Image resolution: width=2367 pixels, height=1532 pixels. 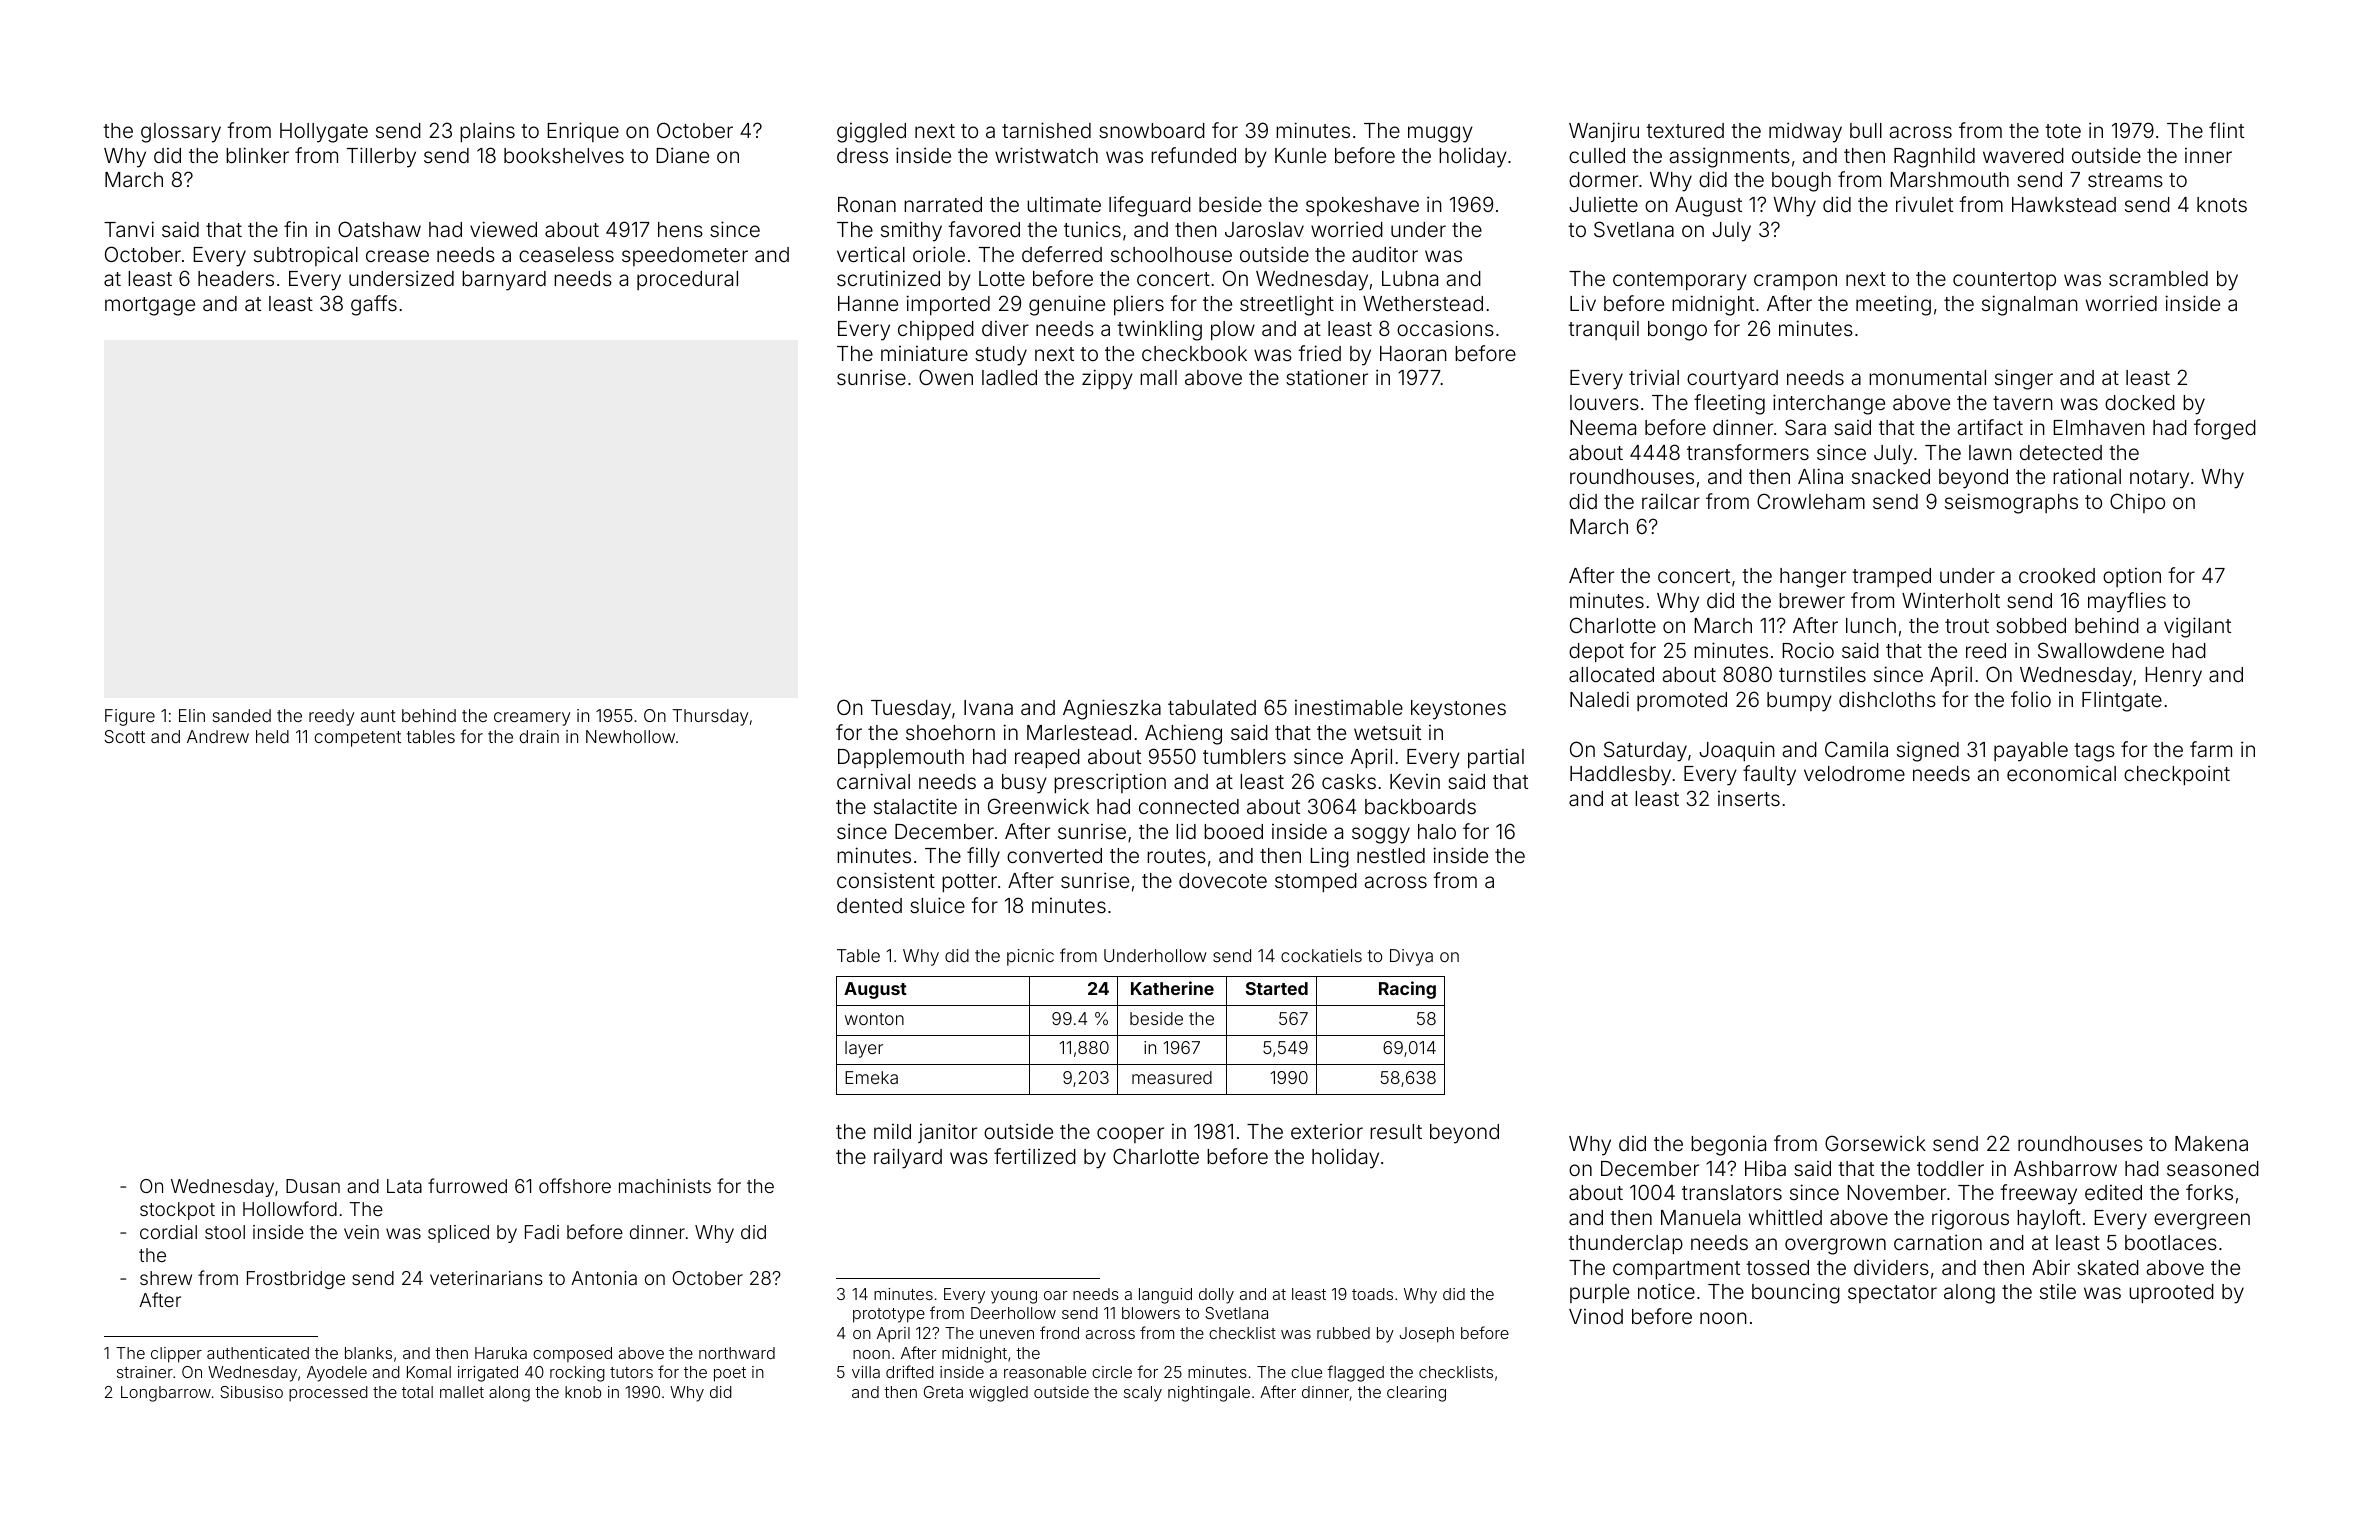 I want to click on clearing, so click(x=1416, y=1394).
